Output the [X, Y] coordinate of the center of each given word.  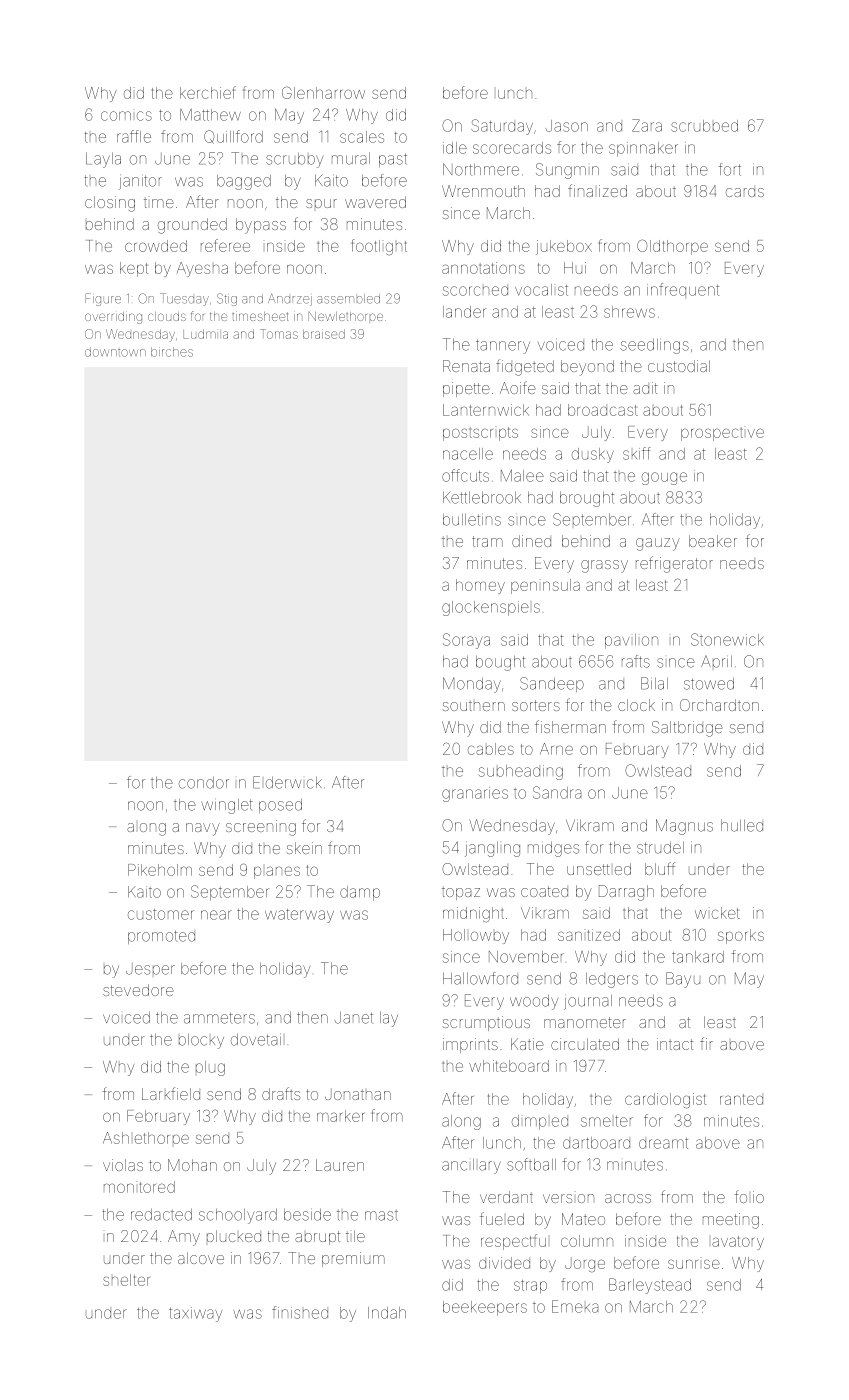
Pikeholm [160, 870]
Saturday [502, 127]
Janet [354, 1018]
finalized [597, 190]
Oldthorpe [672, 247]
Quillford [233, 137]
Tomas [279, 334]
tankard [698, 957]
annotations [483, 268]
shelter [126, 1280]
